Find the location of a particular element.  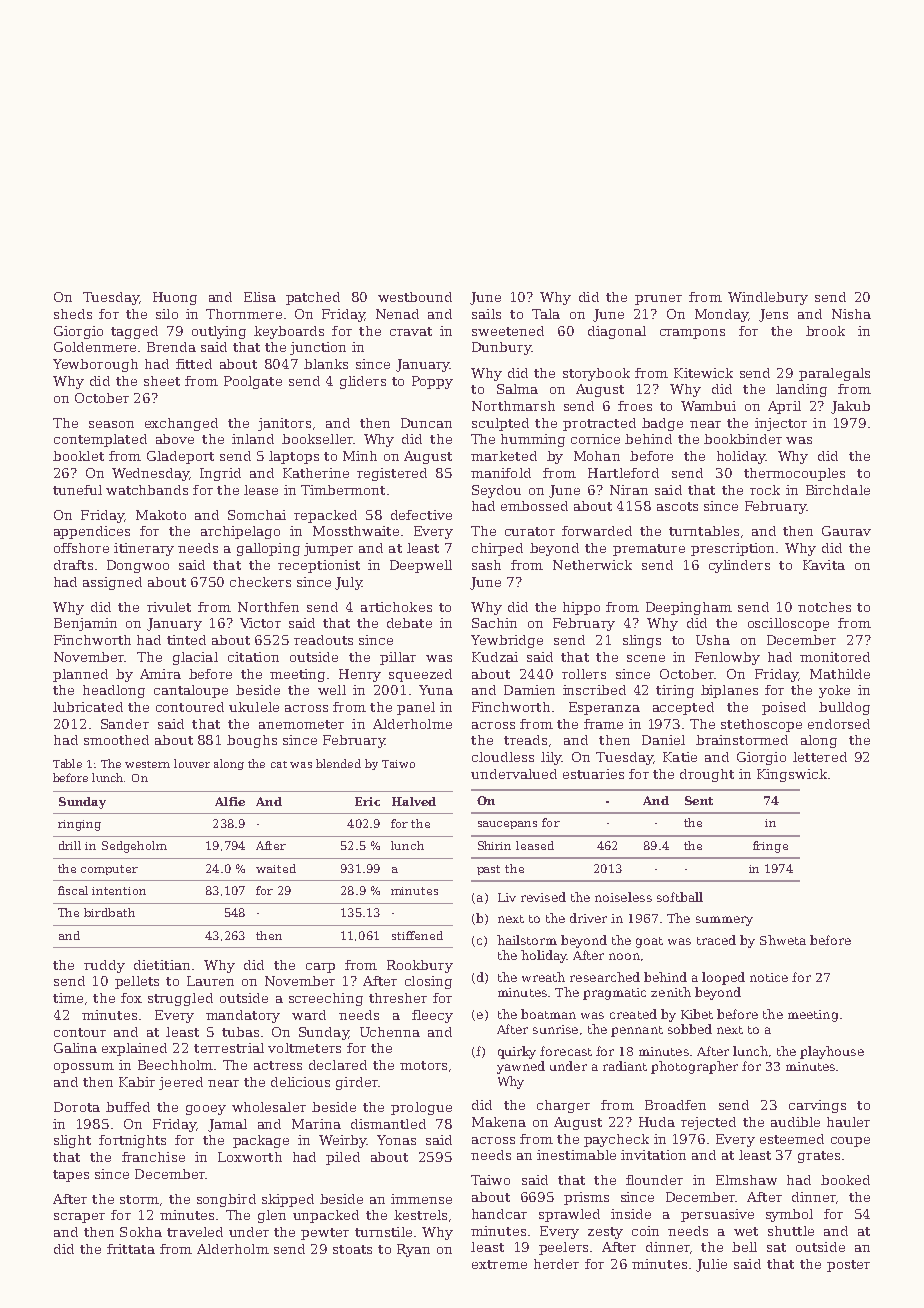

Huong is located at coordinates (175, 298).
